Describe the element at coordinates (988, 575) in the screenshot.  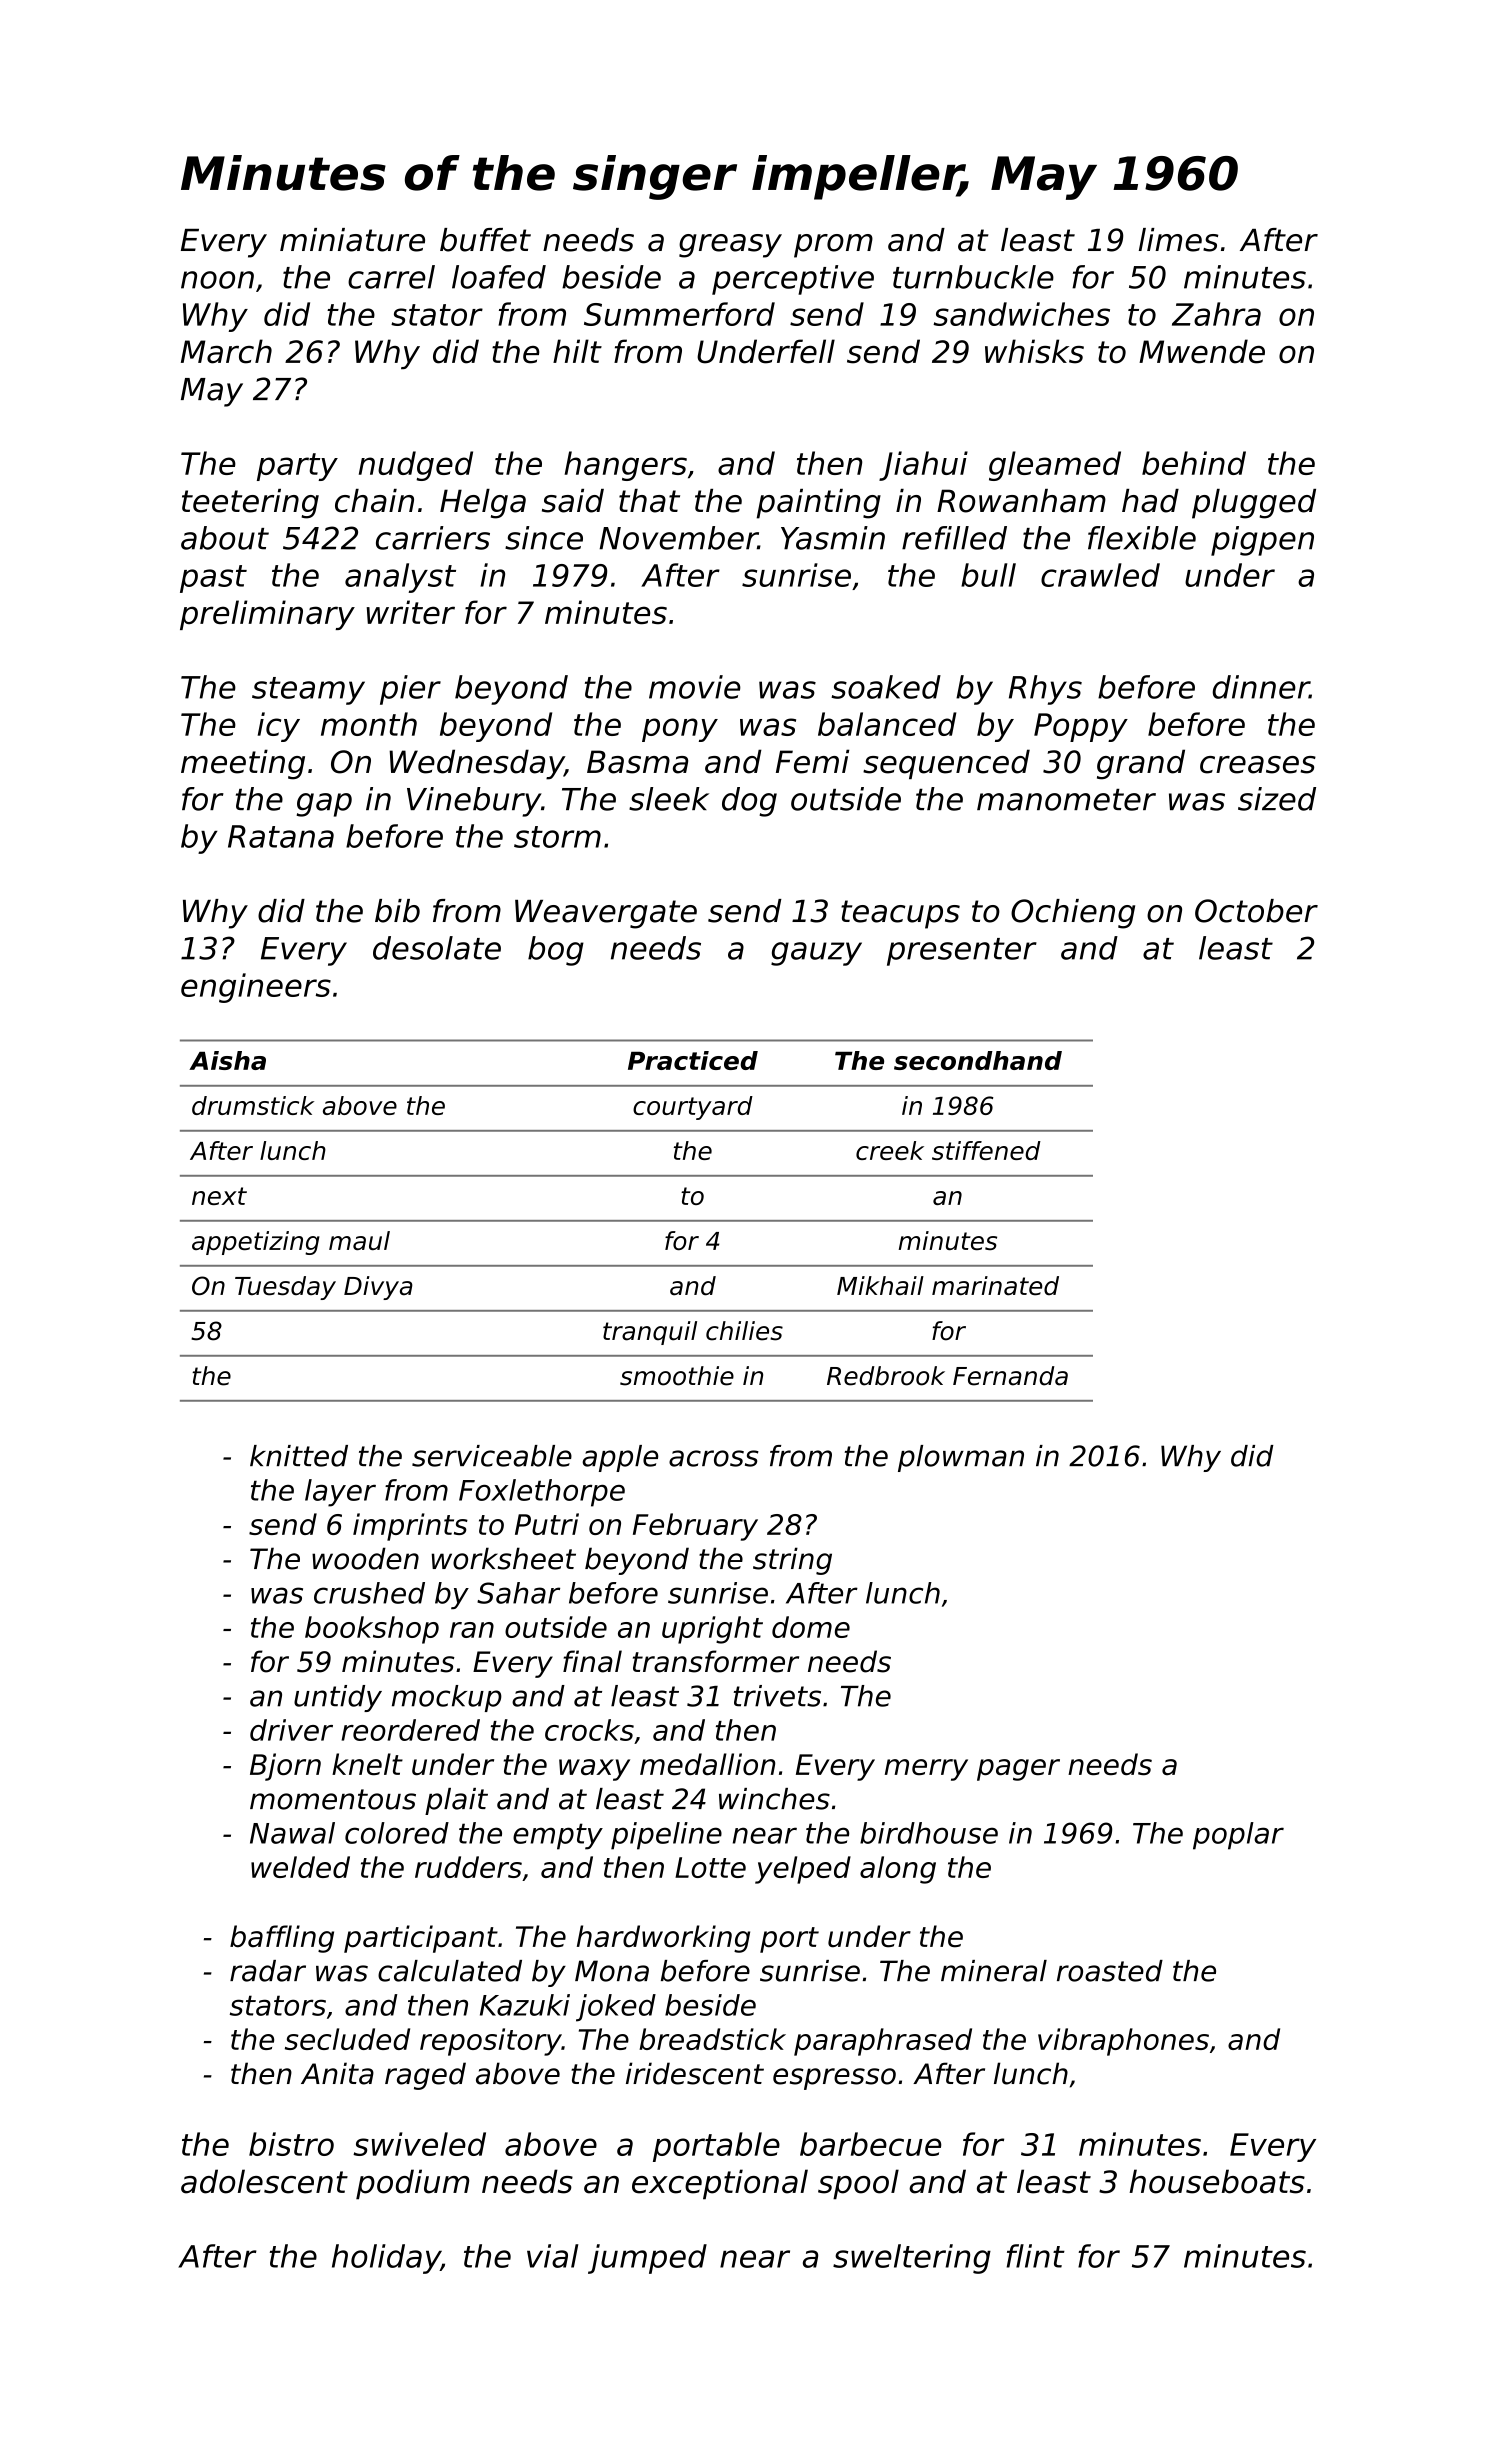
I see `bull` at that location.
